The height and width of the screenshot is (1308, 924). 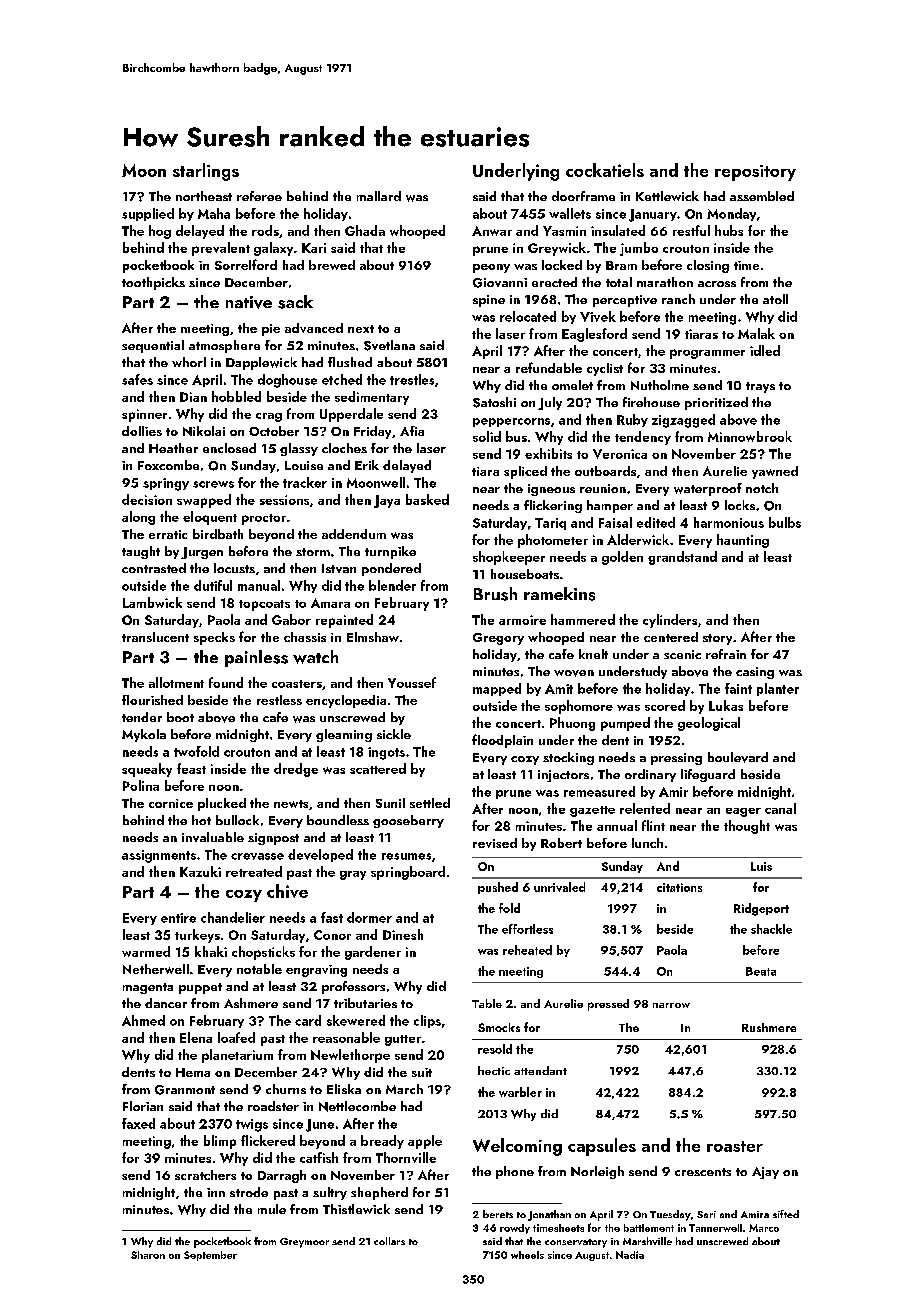 I want to click on cockatiels, so click(x=605, y=170).
